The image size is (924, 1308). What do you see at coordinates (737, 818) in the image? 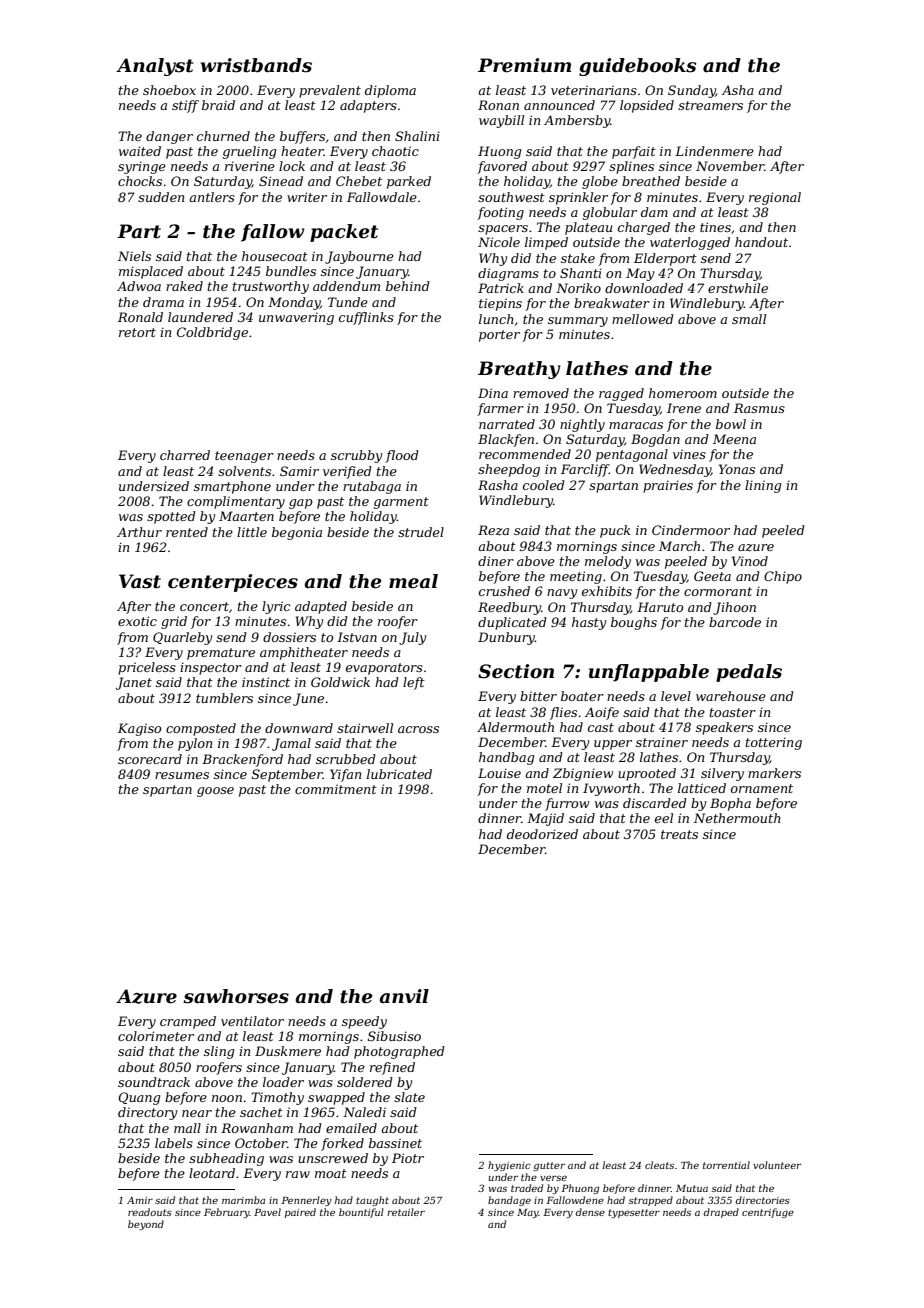
I see `Nethermouth` at bounding box center [737, 818].
